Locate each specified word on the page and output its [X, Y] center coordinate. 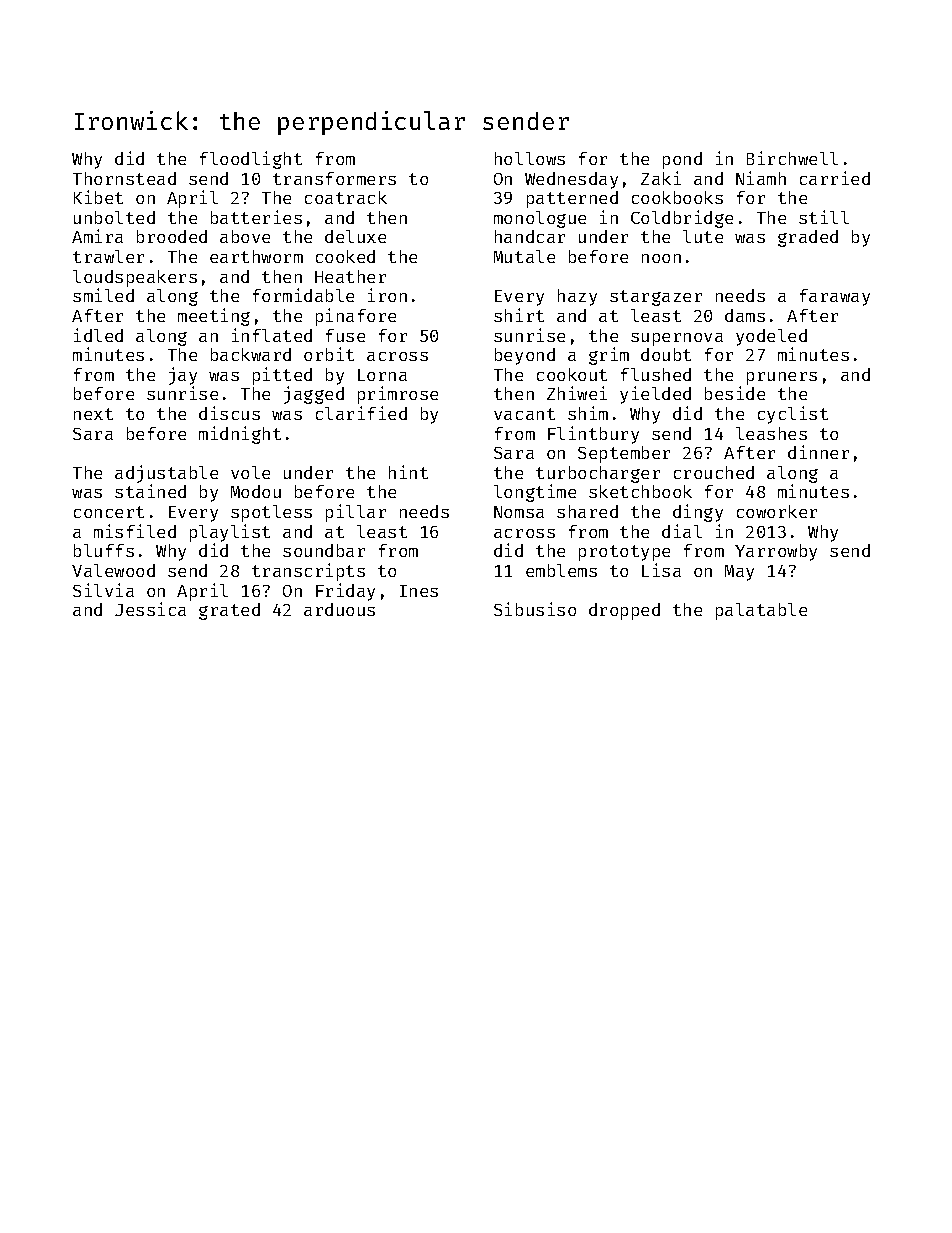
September [624, 454]
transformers [334, 178]
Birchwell [792, 158]
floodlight [251, 160]
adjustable [166, 474]
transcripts [308, 572]
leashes [771, 433]
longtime [535, 493]
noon [661, 258]
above [245, 236]
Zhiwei [577, 393]
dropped [624, 611]
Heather [350, 276]
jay [183, 376]
